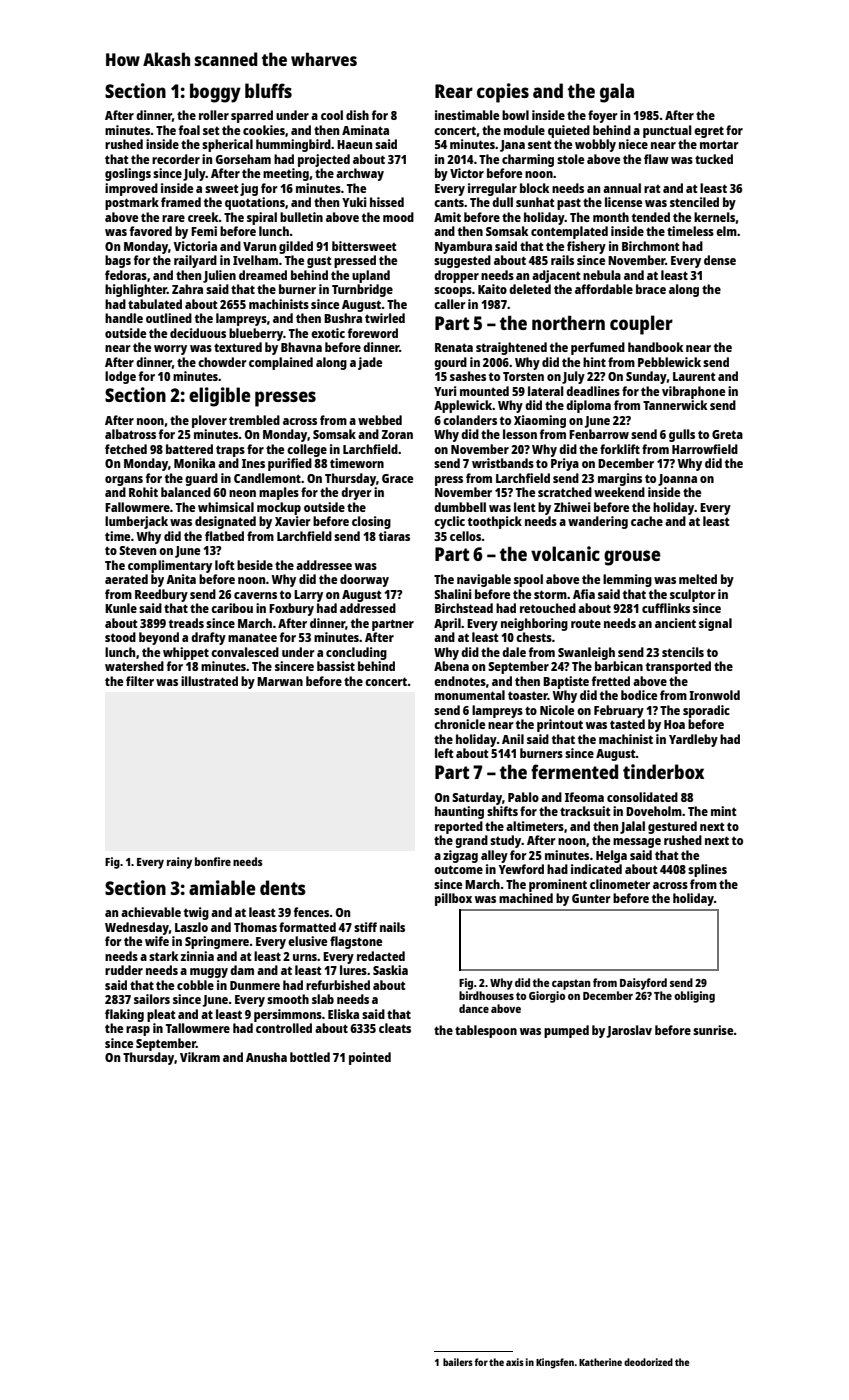 Image resolution: width=849 pixels, height=1400 pixels. What do you see at coordinates (698, 579) in the image?
I see `melted` at bounding box center [698, 579].
